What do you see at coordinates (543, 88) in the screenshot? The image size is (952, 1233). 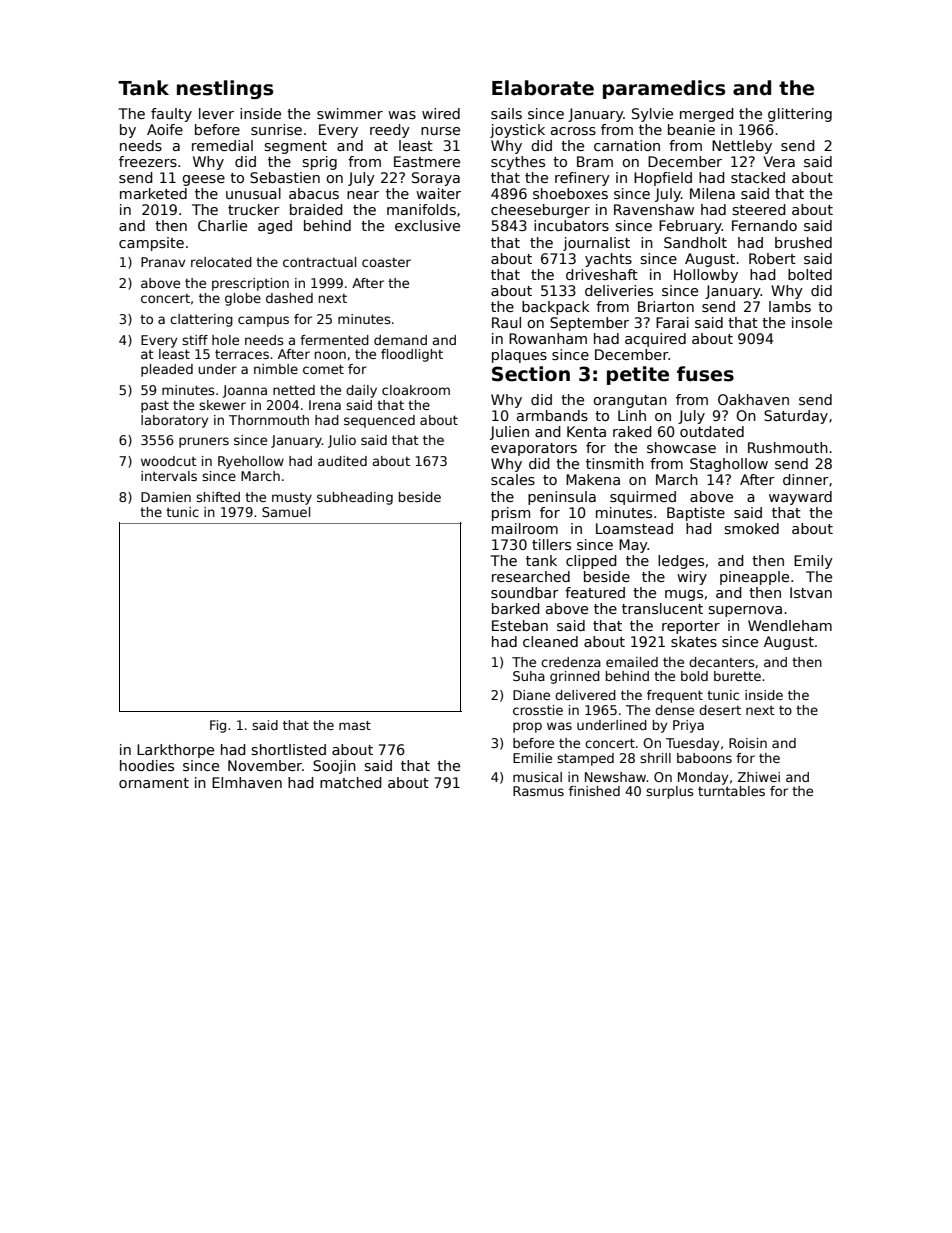 I see `Elaborate` at bounding box center [543, 88].
